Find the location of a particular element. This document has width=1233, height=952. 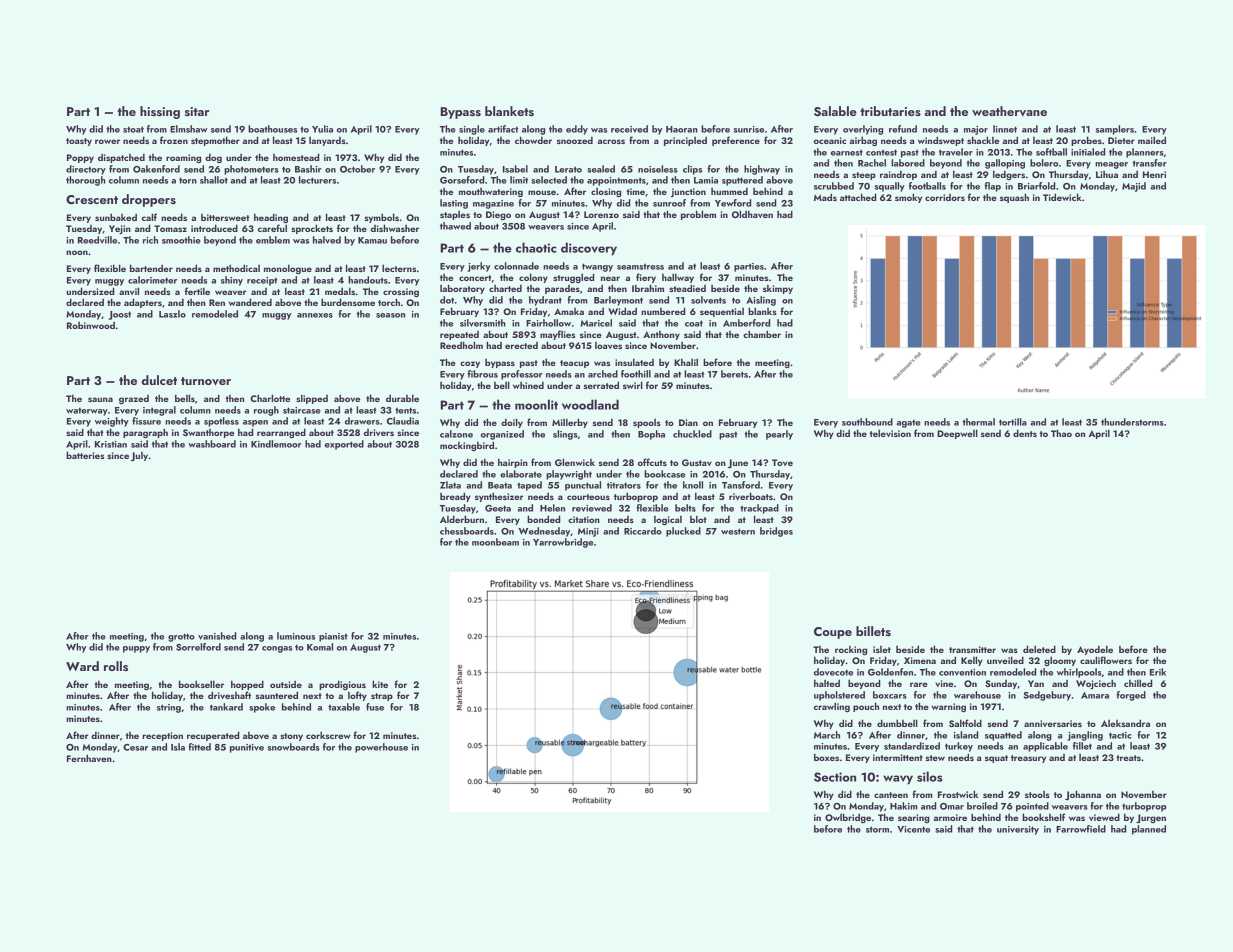

Johanna is located at coordinates (1083, 795).
